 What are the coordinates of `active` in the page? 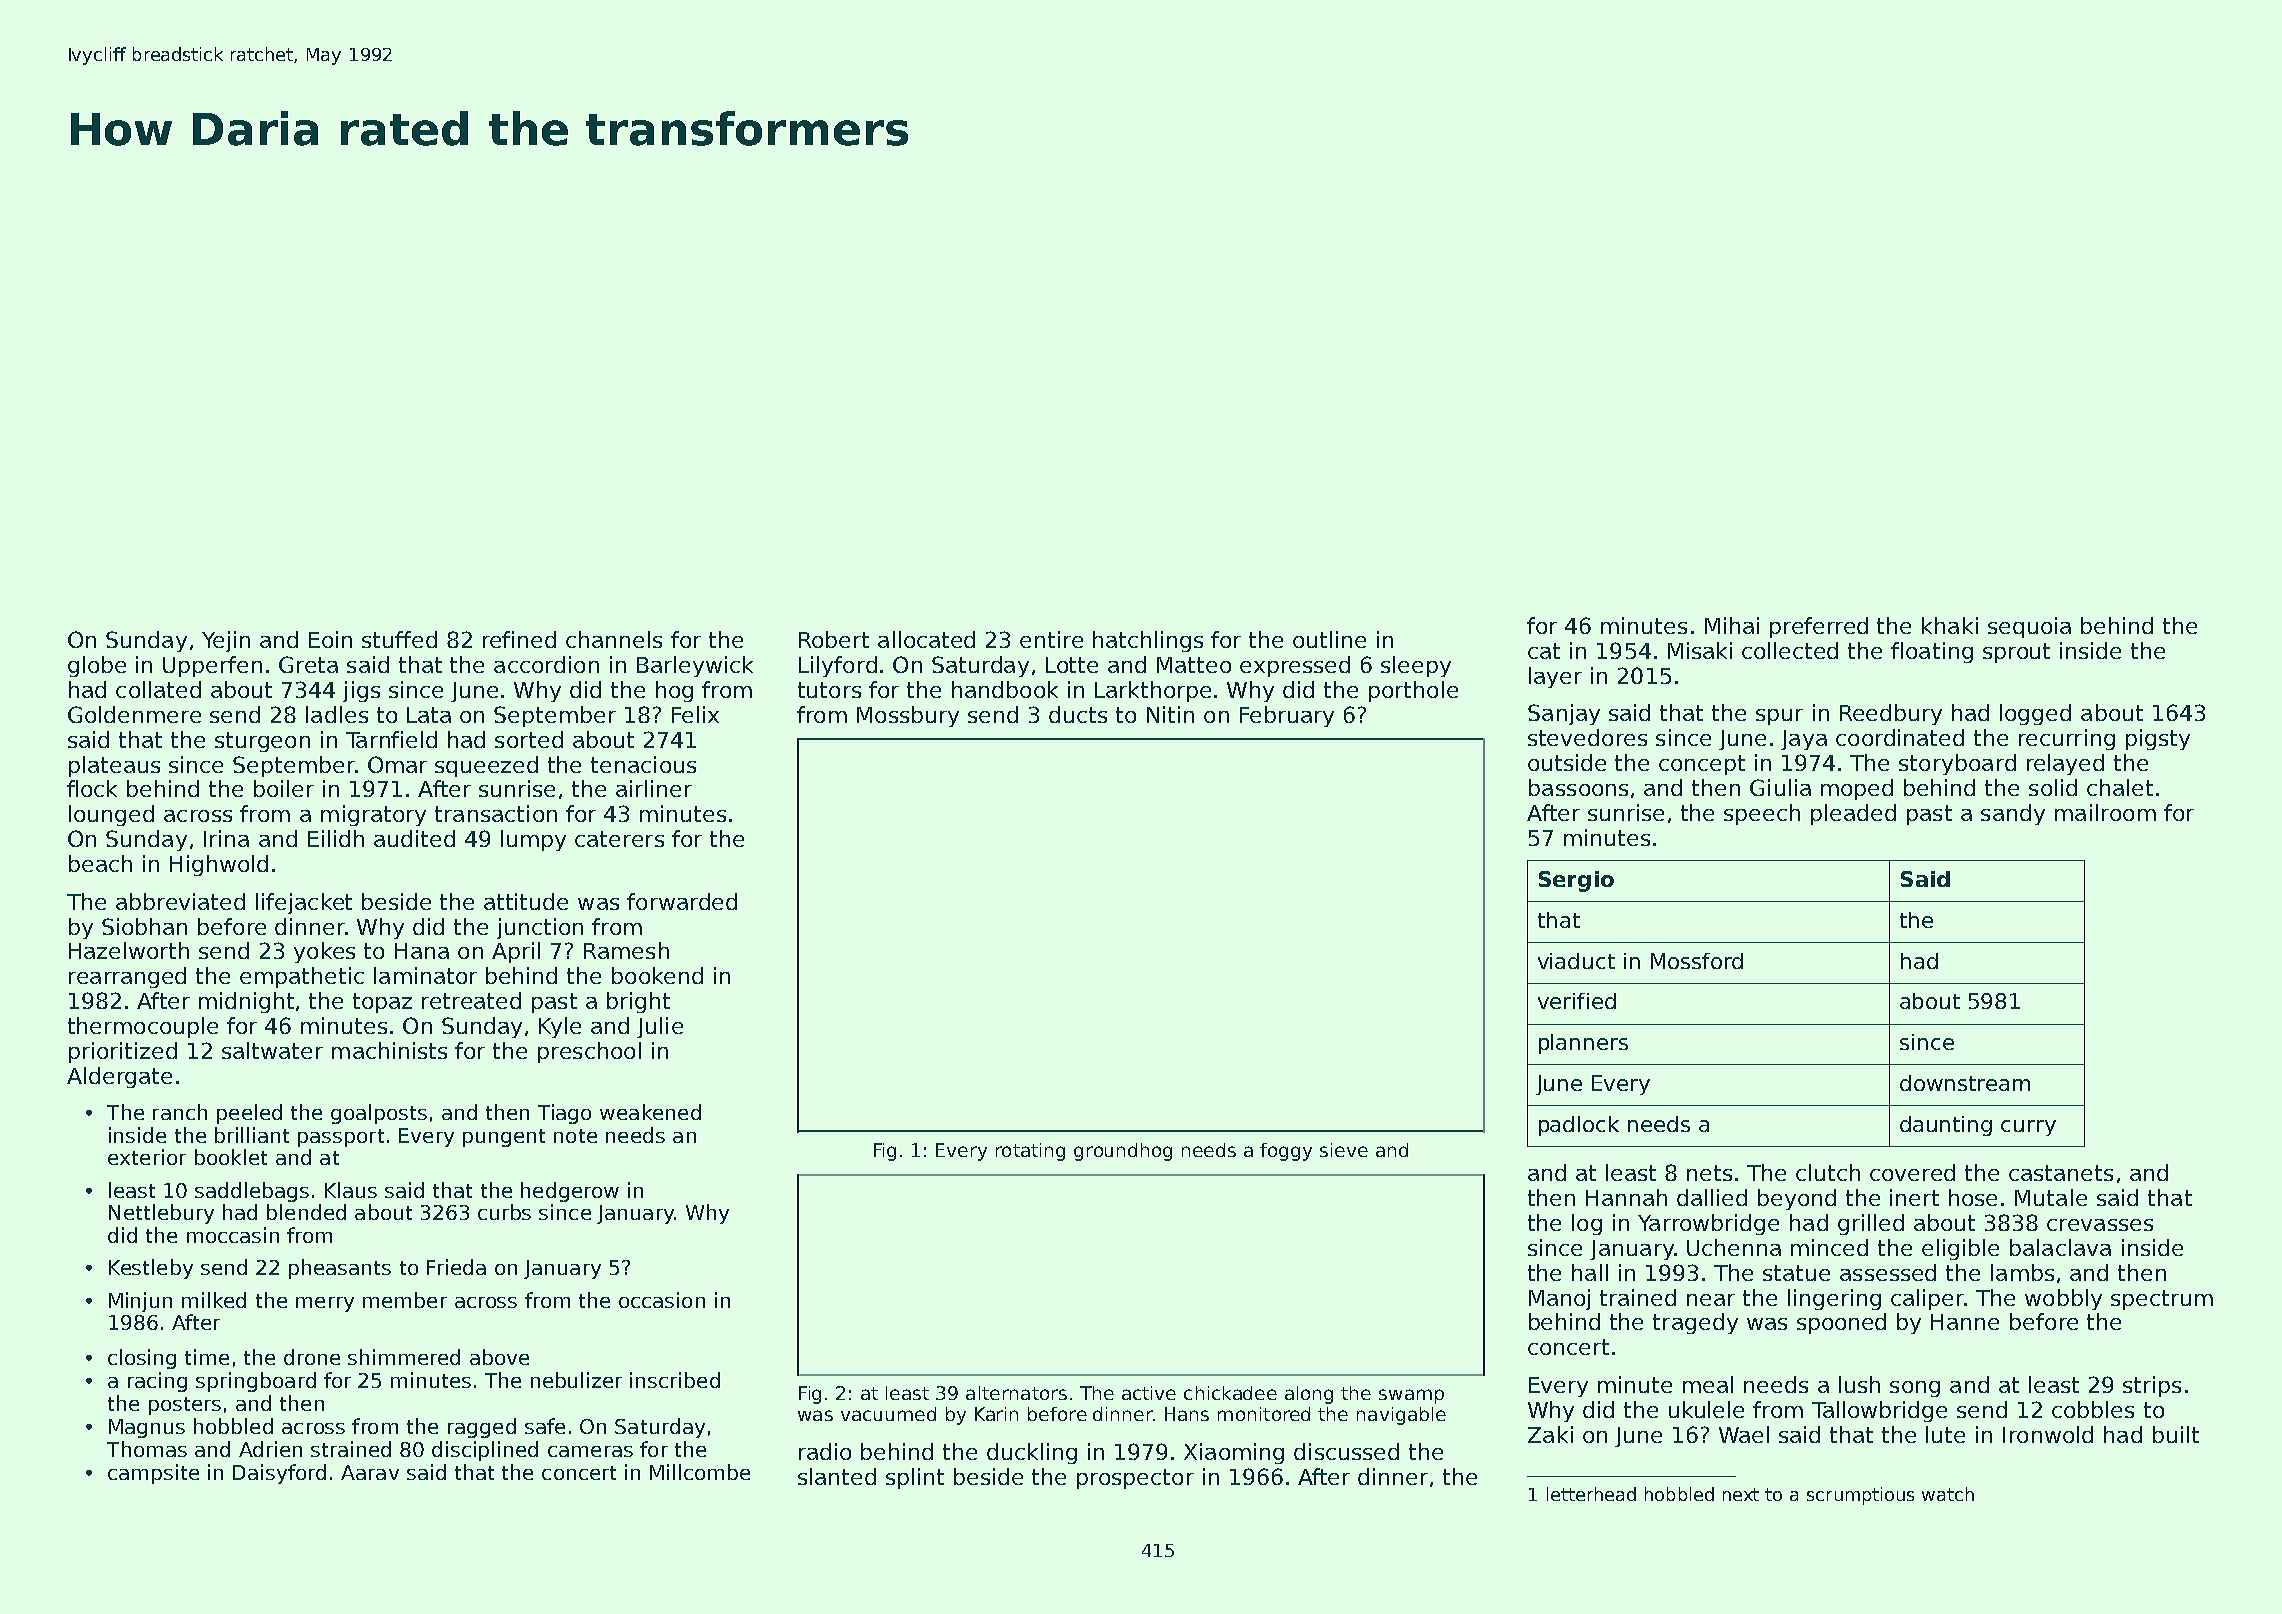 It's located at (1149, 1393).
